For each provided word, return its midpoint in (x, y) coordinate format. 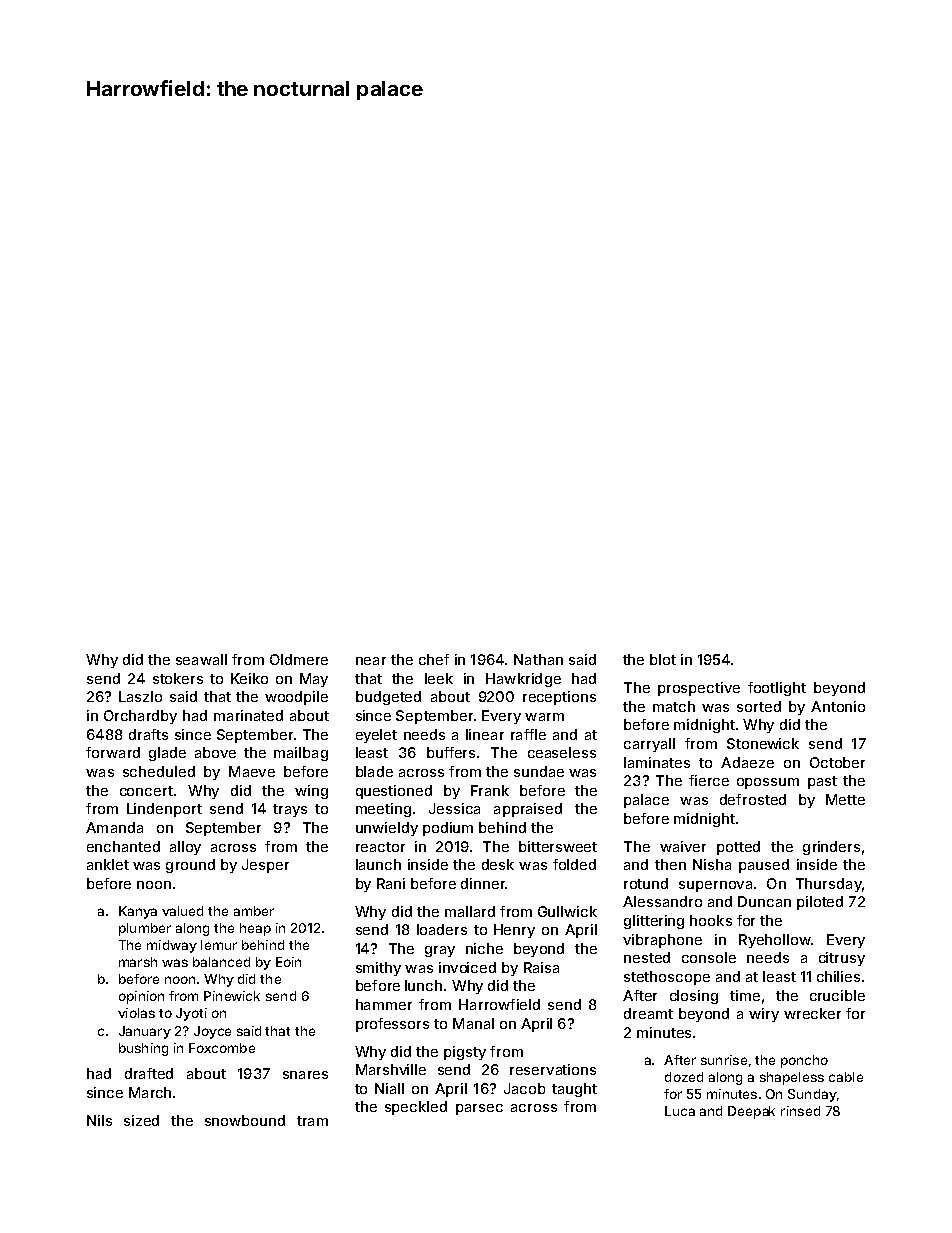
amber (254, 911)
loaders (442, 929)
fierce (709, 780)
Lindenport (164, 810)
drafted (149, 1073)
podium (448, 829)
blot (663, 659)
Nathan (538, 659)
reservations (553, 1069)
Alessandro (662, 901)
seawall (201, 659)
